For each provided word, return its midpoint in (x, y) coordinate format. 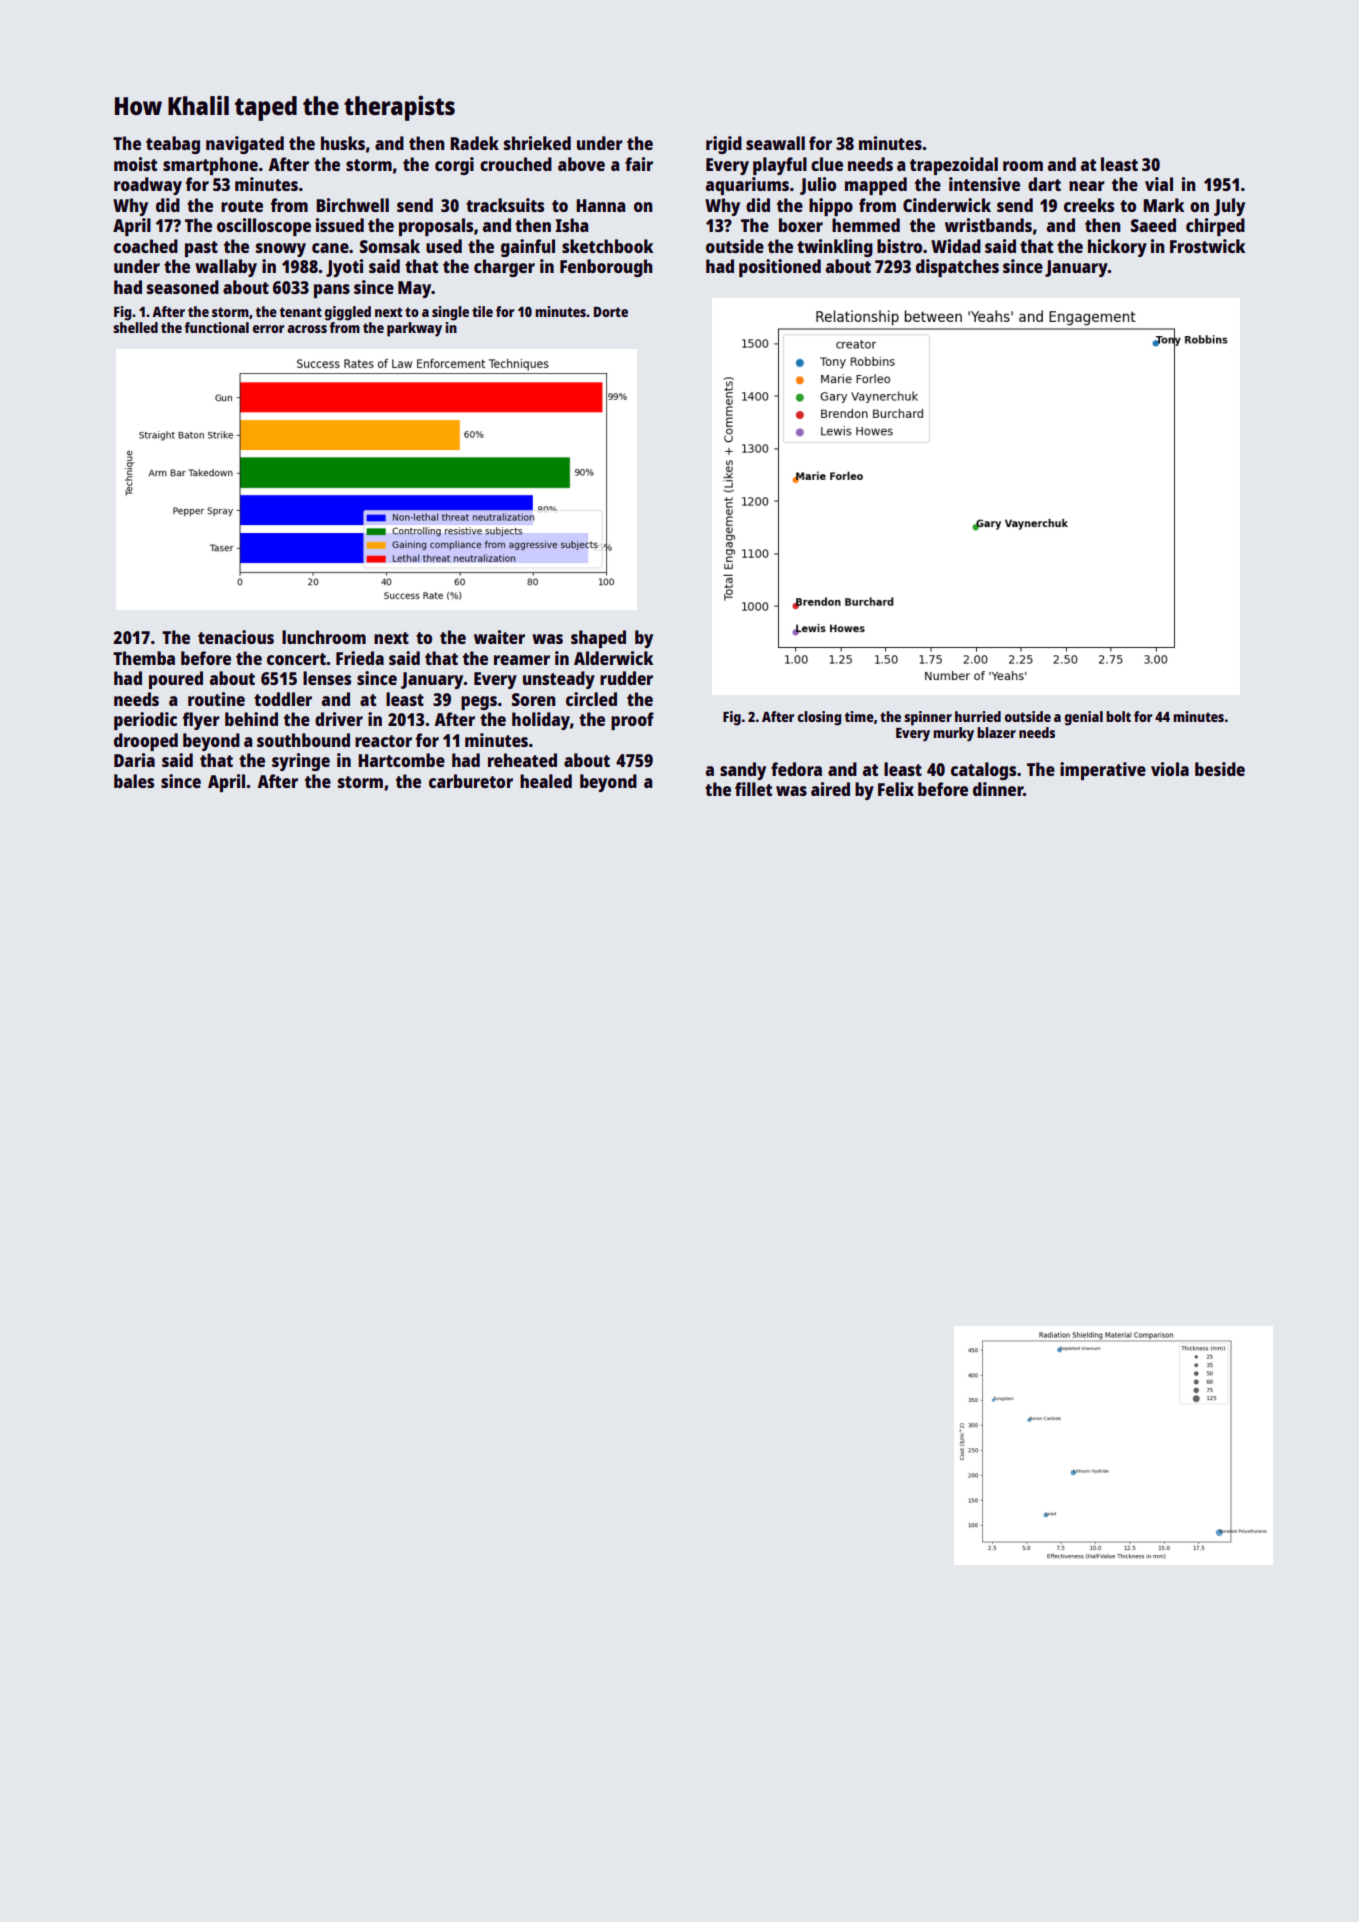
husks (343, 143)
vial (1159, 184)
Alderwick (613, 658)
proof (632, 721)
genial (1084, 718)
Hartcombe (401, 760)
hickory (1117, 248)
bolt (1118, 716)
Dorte (611, 312)
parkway (414, 329)
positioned (780, 268)
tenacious (236, 637)
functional (216, 327)
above (581, 164)
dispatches (957, 268)
